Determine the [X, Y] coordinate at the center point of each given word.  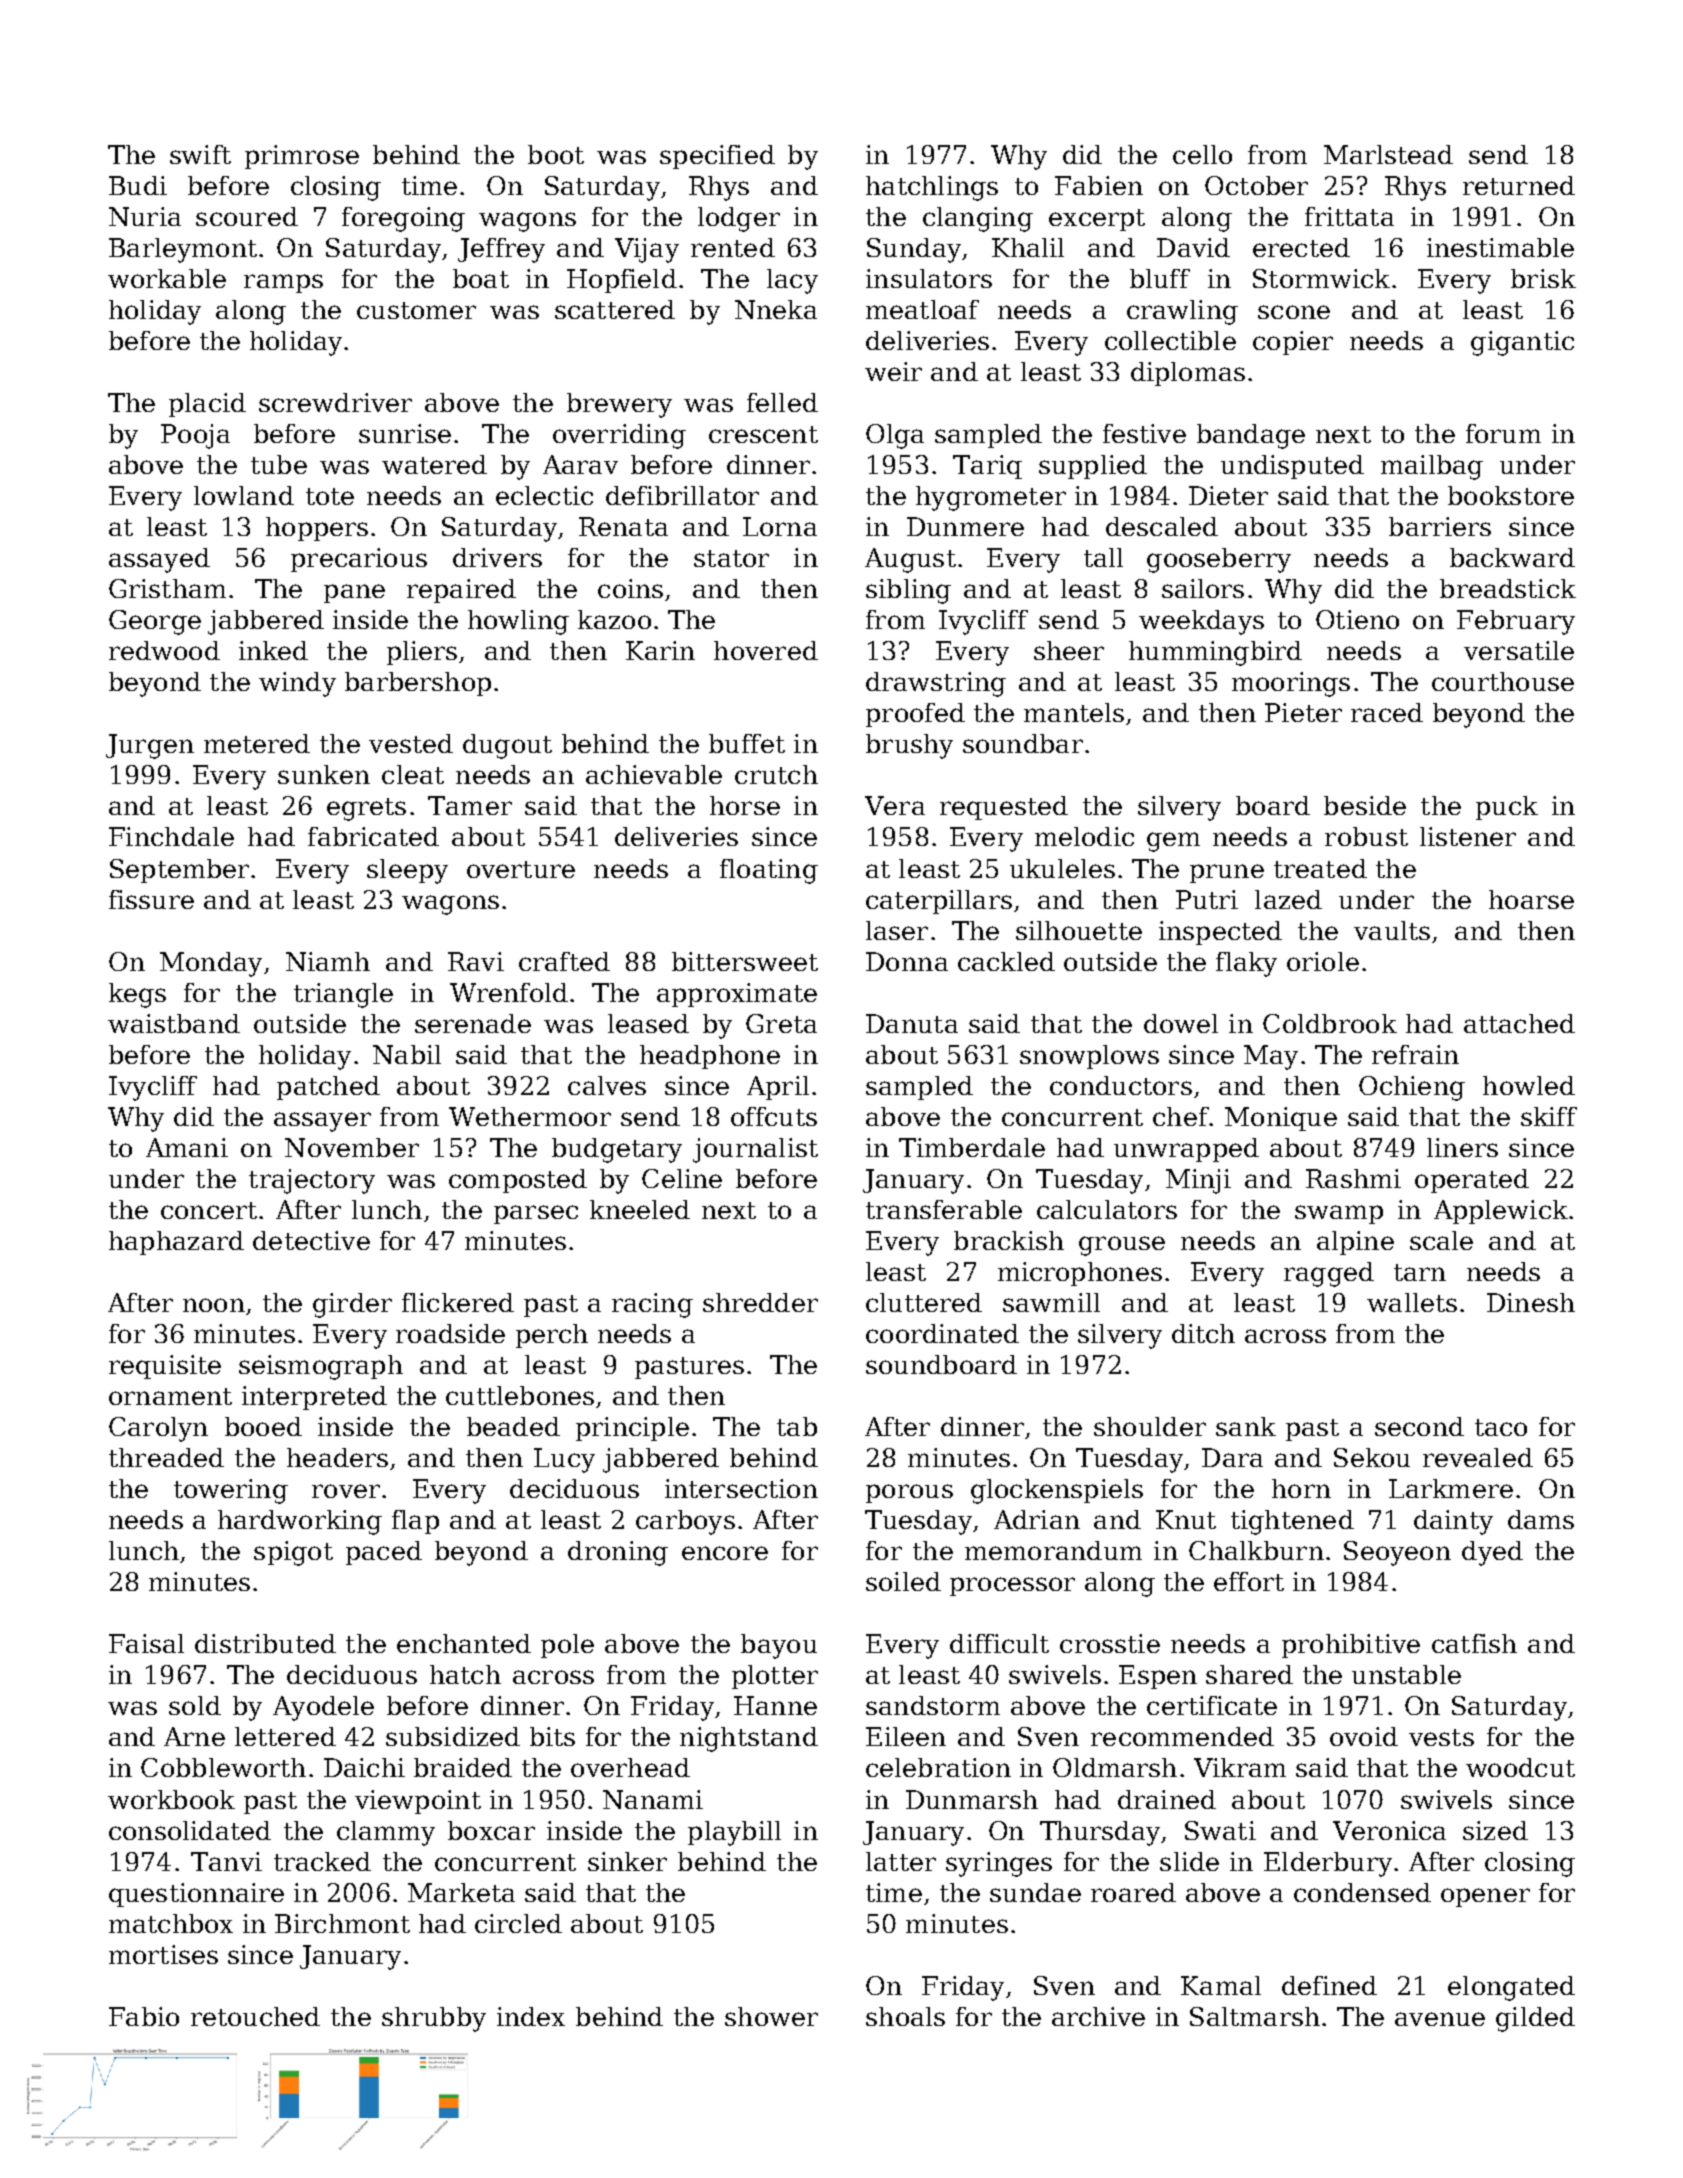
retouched [255, 2016]
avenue [1440, 2019]
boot [556, 154]
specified [717, 157]
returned [1519, 185]
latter [901, 1861]
